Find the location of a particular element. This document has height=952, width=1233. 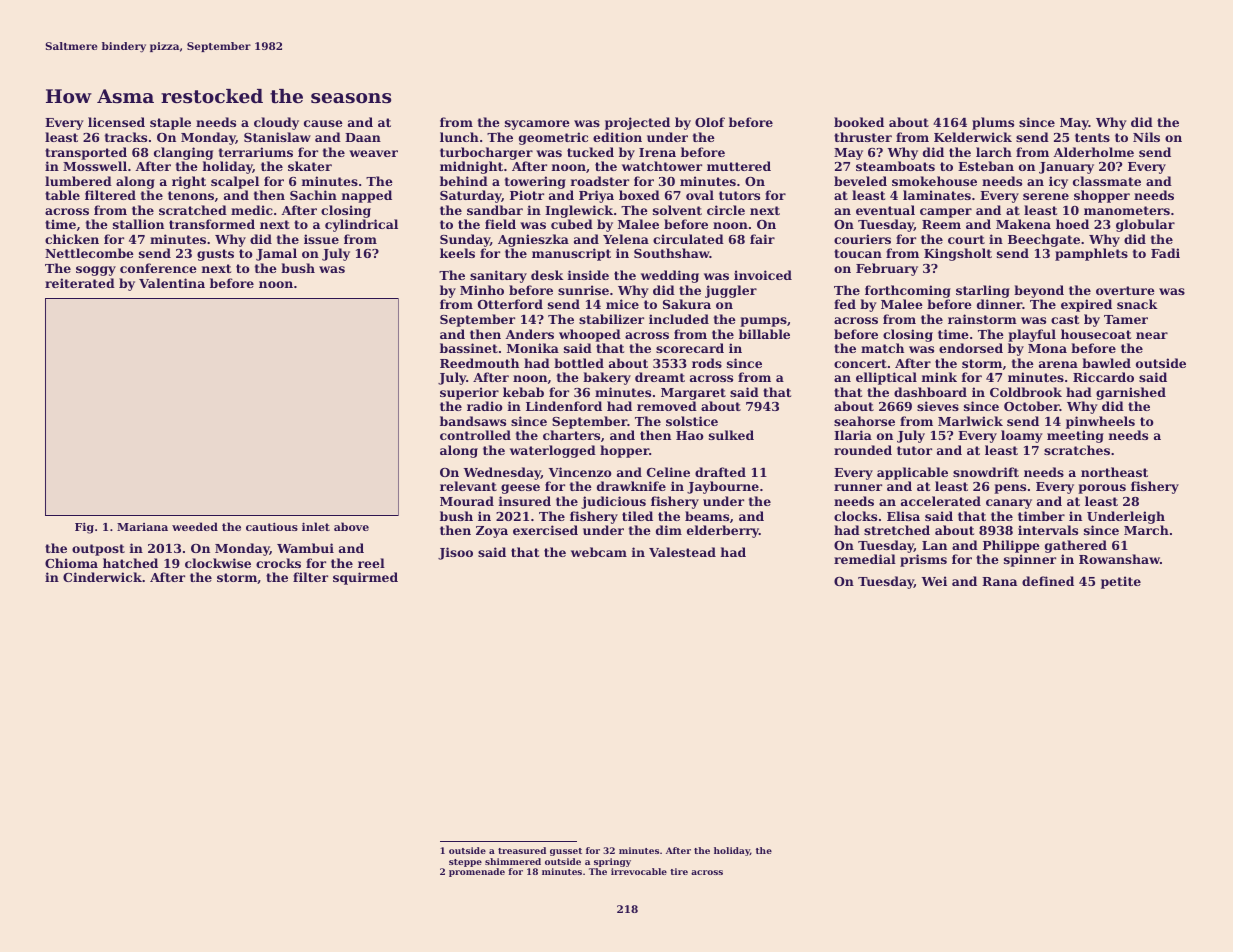

napped is located at coordinates (367, 196).
